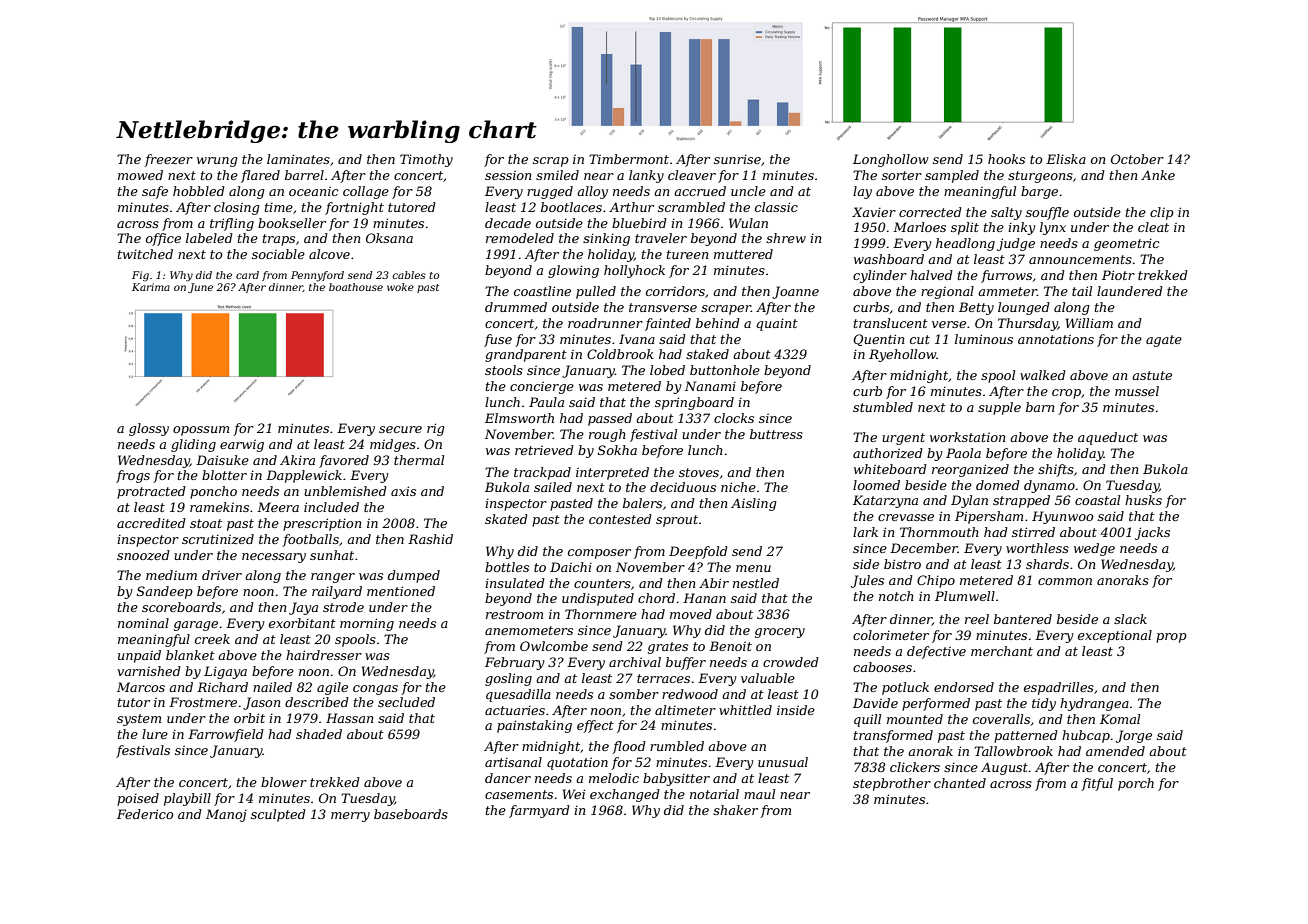  I want to click on morning, so click(367, 624).
